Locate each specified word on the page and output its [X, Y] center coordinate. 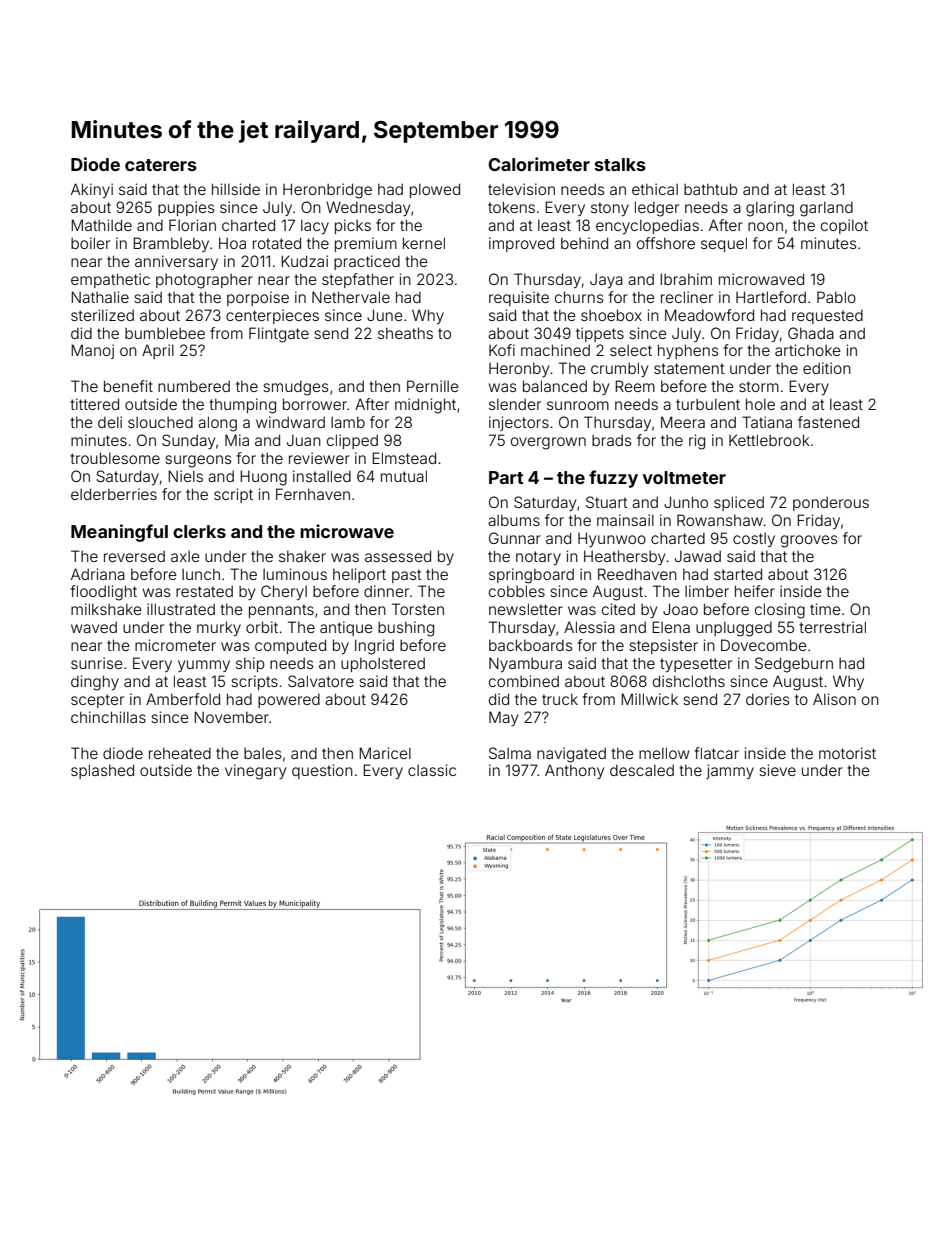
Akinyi [92, 190]
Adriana [98, 574]
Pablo [836, 297]
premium [366, 244]
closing [780, 611]
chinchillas [108, 717]
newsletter [526, 609]
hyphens [688, 351]
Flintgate [279, 335]
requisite [519, 298]
